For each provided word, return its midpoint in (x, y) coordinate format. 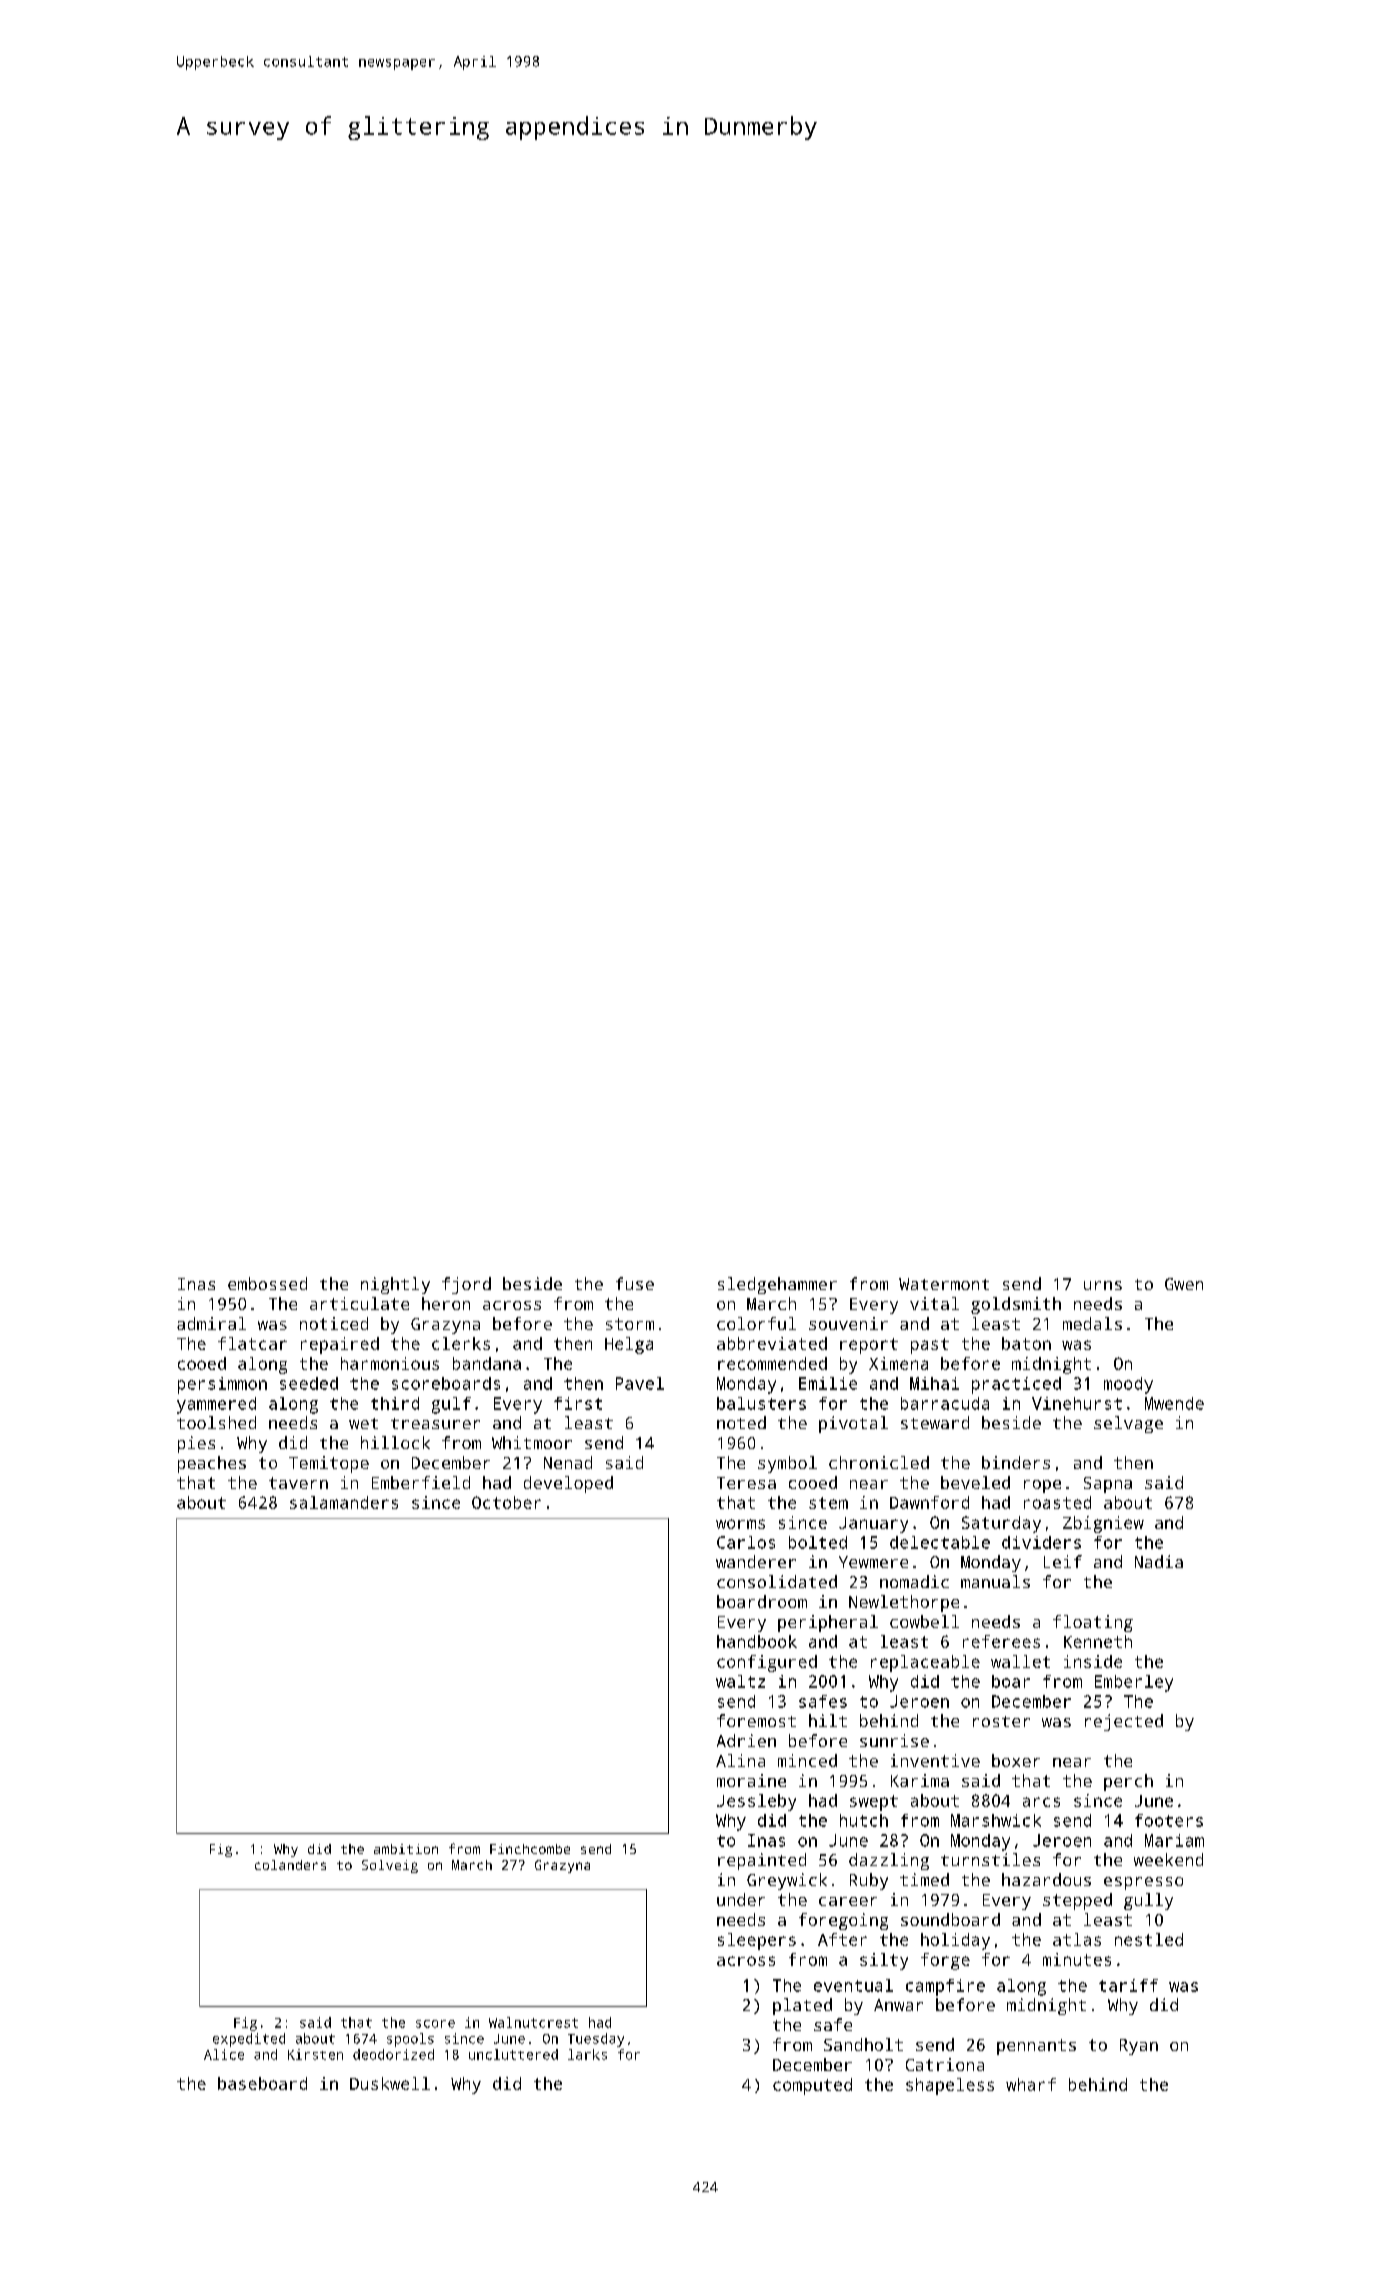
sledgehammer (777, 1285)
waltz (740, 1681)
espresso (1143, 1883)
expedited (249, 2040)
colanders (290, 1865)
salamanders (344, 1502)
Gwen (1184, 1284)
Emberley (1134, 1683)
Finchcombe (530, 1849)
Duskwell (390, 2083)
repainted (762, 1861)
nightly (395, 1285)
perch (1128, 1782)
